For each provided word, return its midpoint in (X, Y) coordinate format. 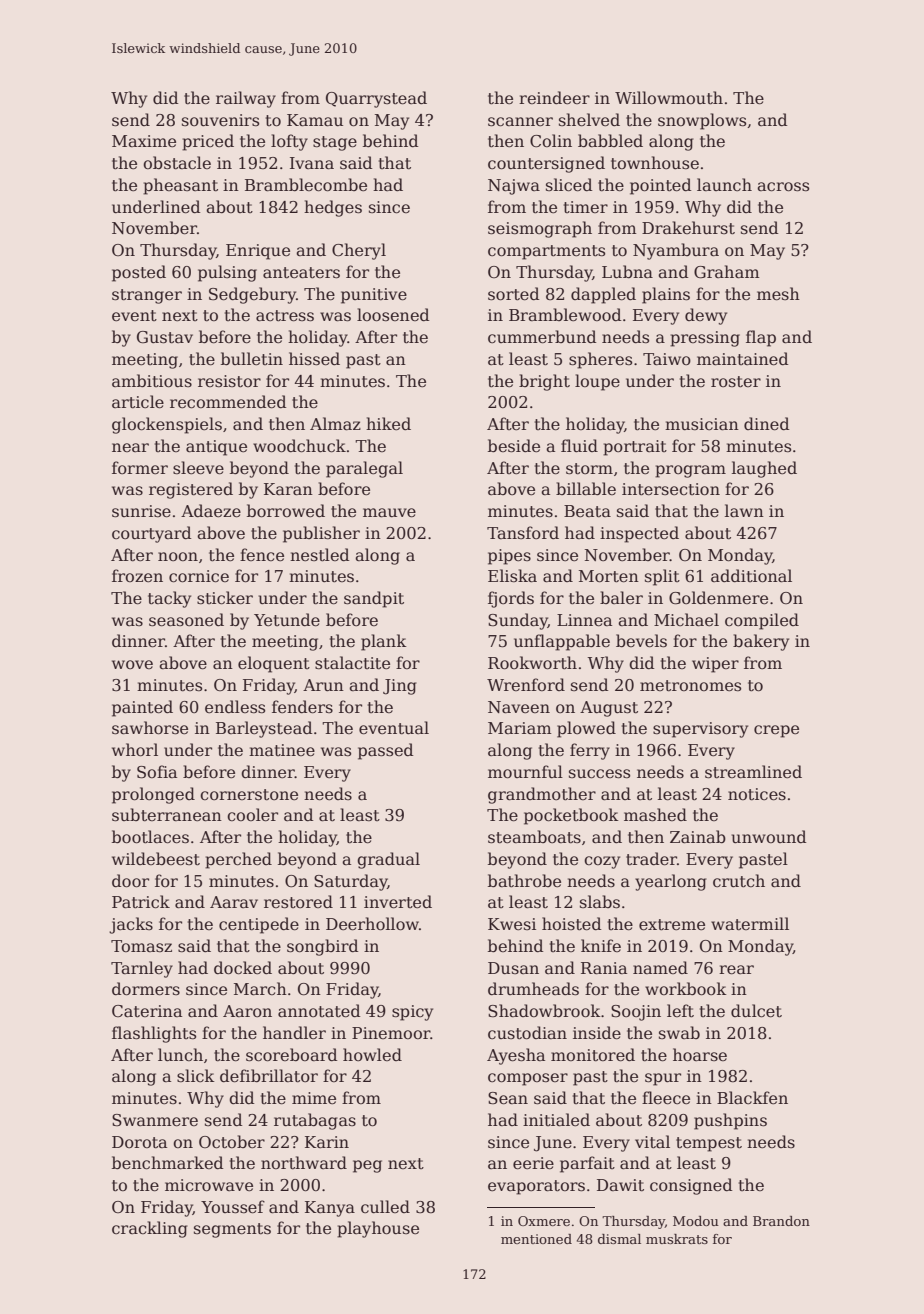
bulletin (252, 359)
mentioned (536, 1239)
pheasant (180, 186)
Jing (400, 687)
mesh (778, 294)
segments (232, 1230)
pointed (660, 186)
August (609, 709)
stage (335, 143)
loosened (393, 315)
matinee (282, 750)
